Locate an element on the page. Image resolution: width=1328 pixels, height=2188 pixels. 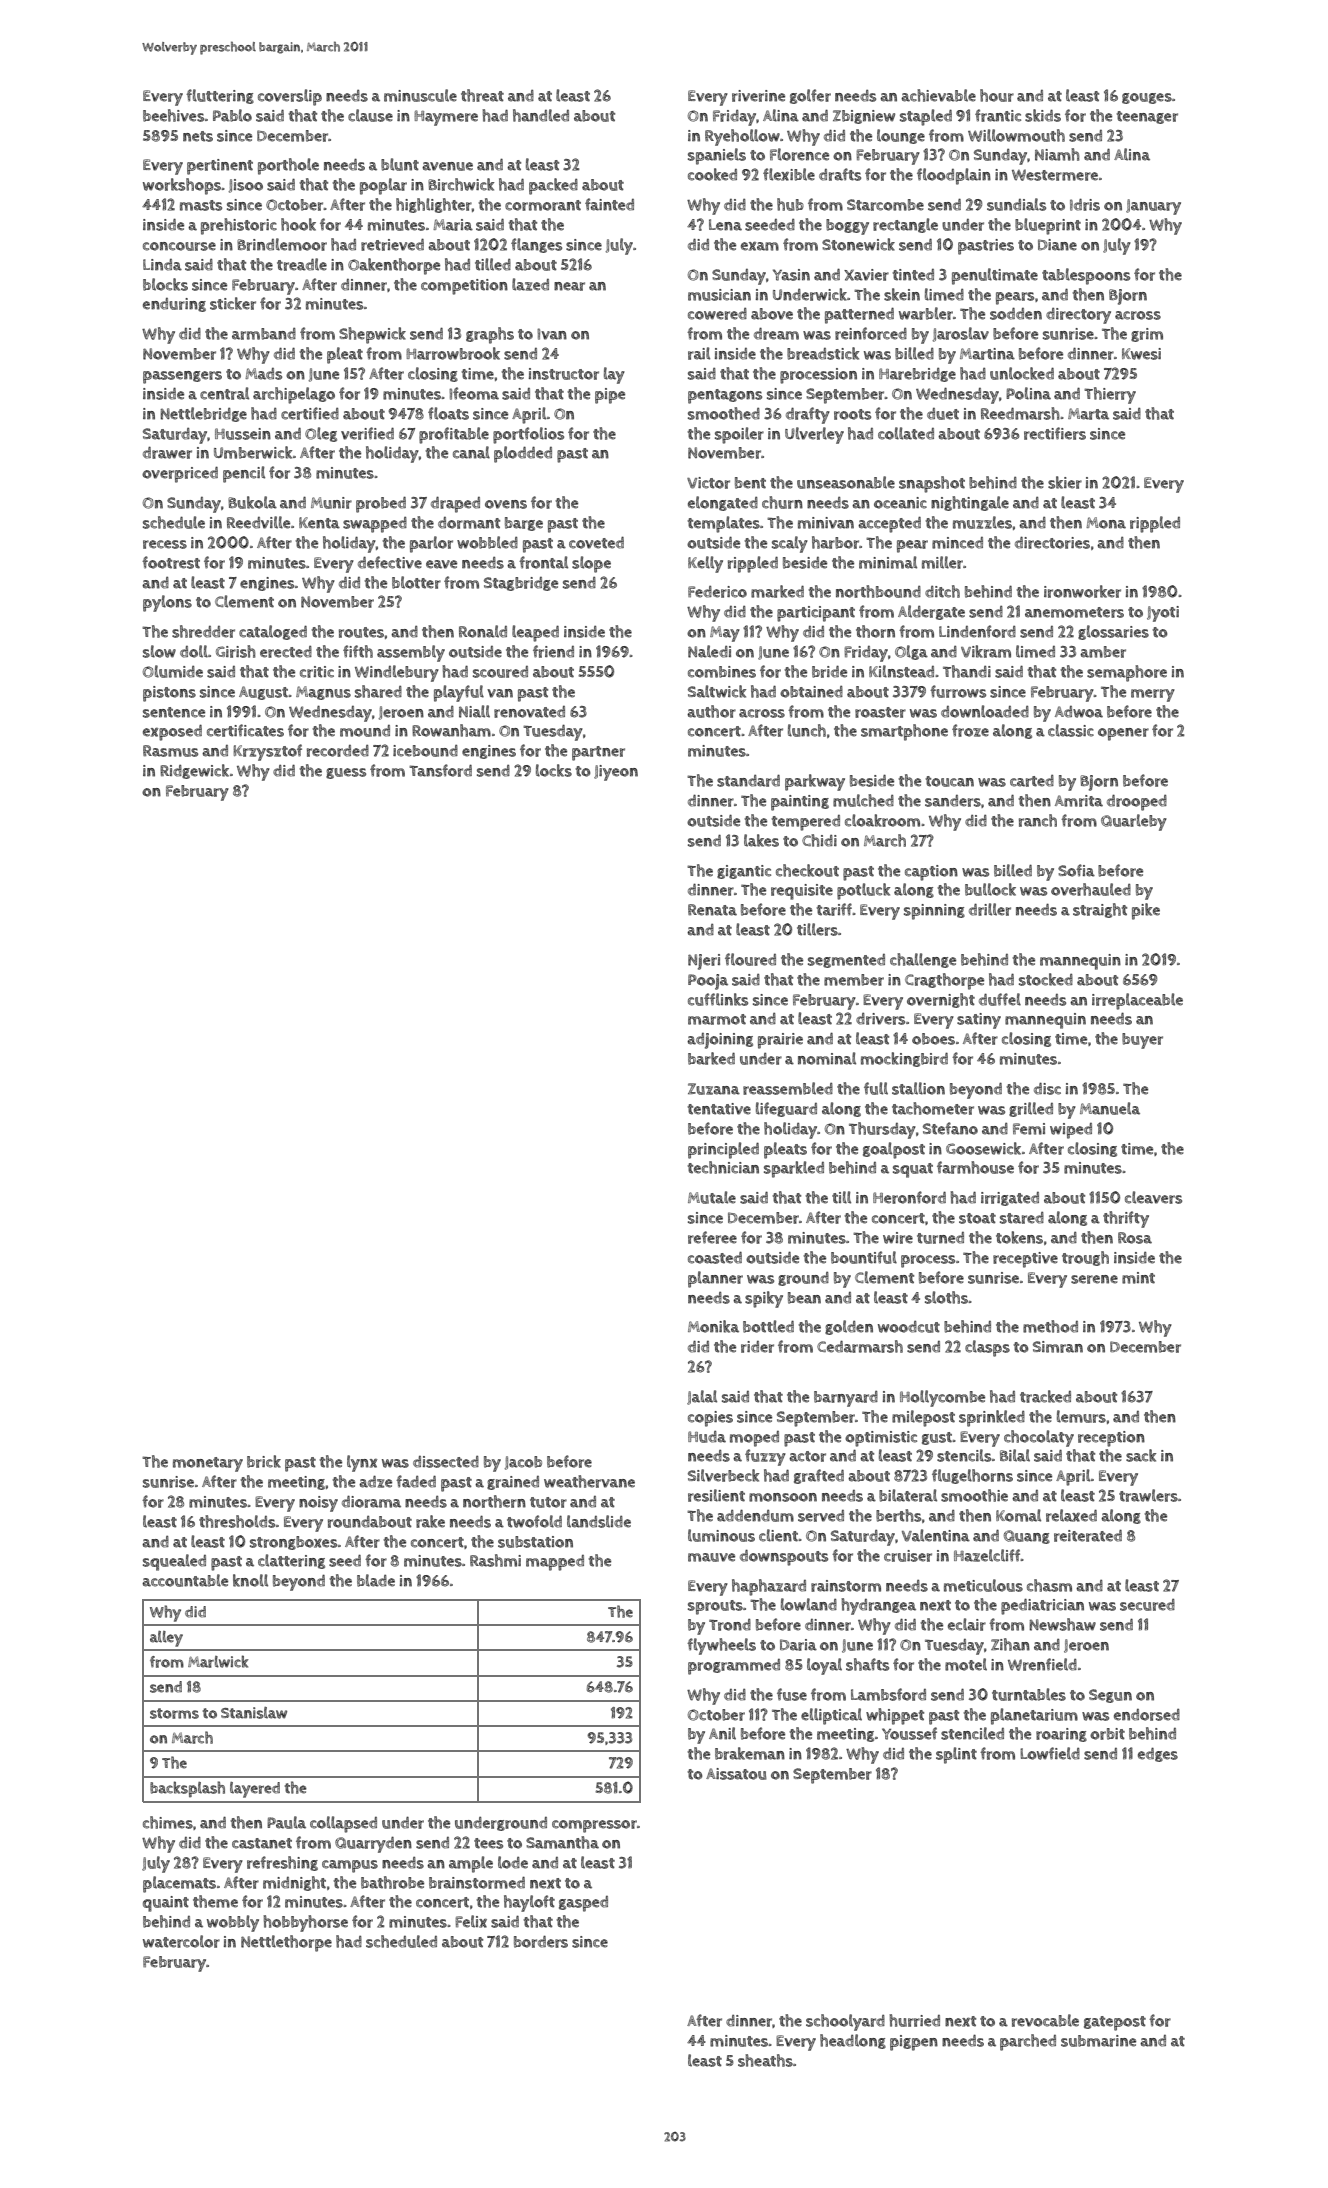
bride is located at coordinates (829, 672).
